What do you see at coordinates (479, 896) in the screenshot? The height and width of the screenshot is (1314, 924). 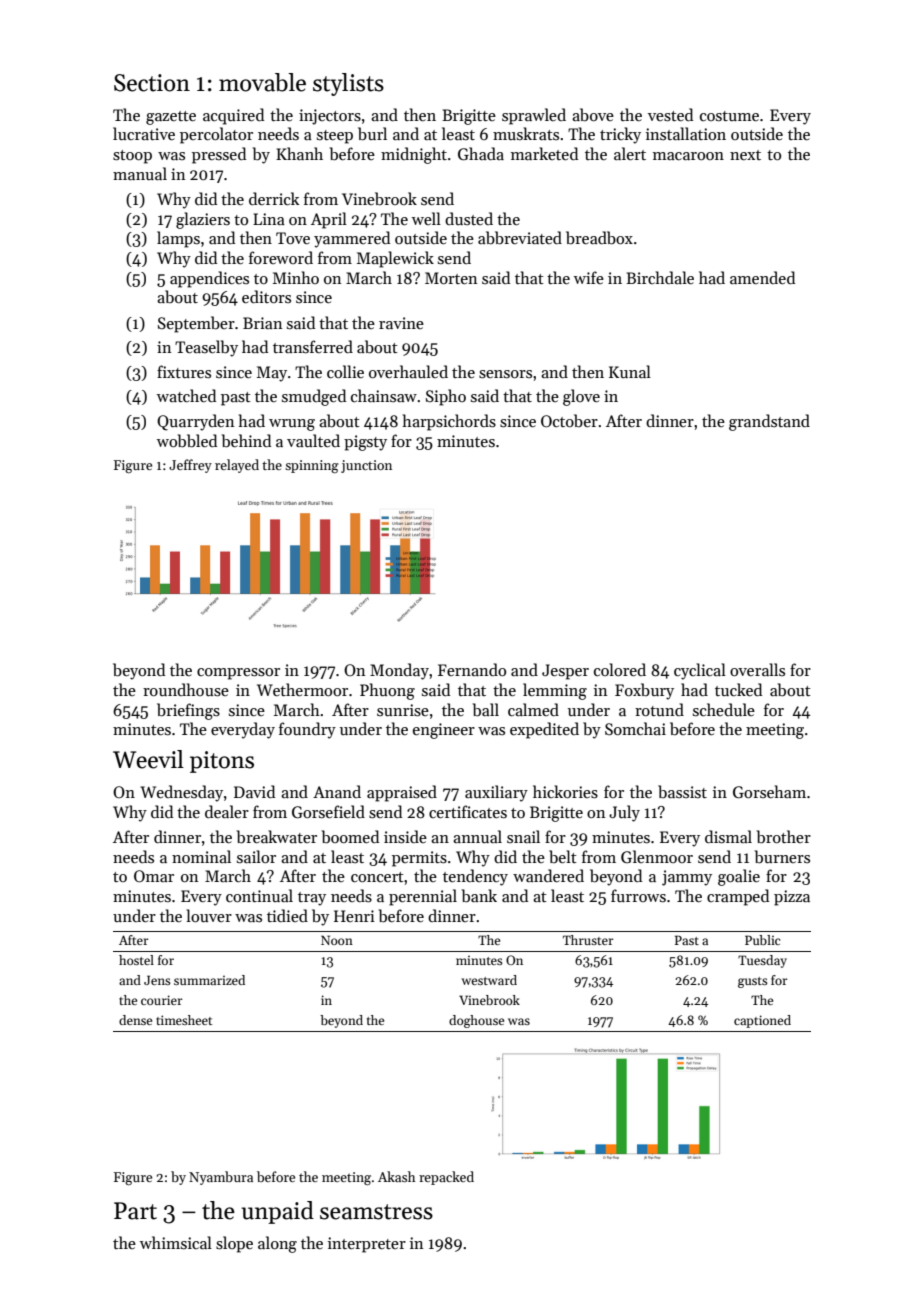 I see `bank` at bounding box center [479, 896].
